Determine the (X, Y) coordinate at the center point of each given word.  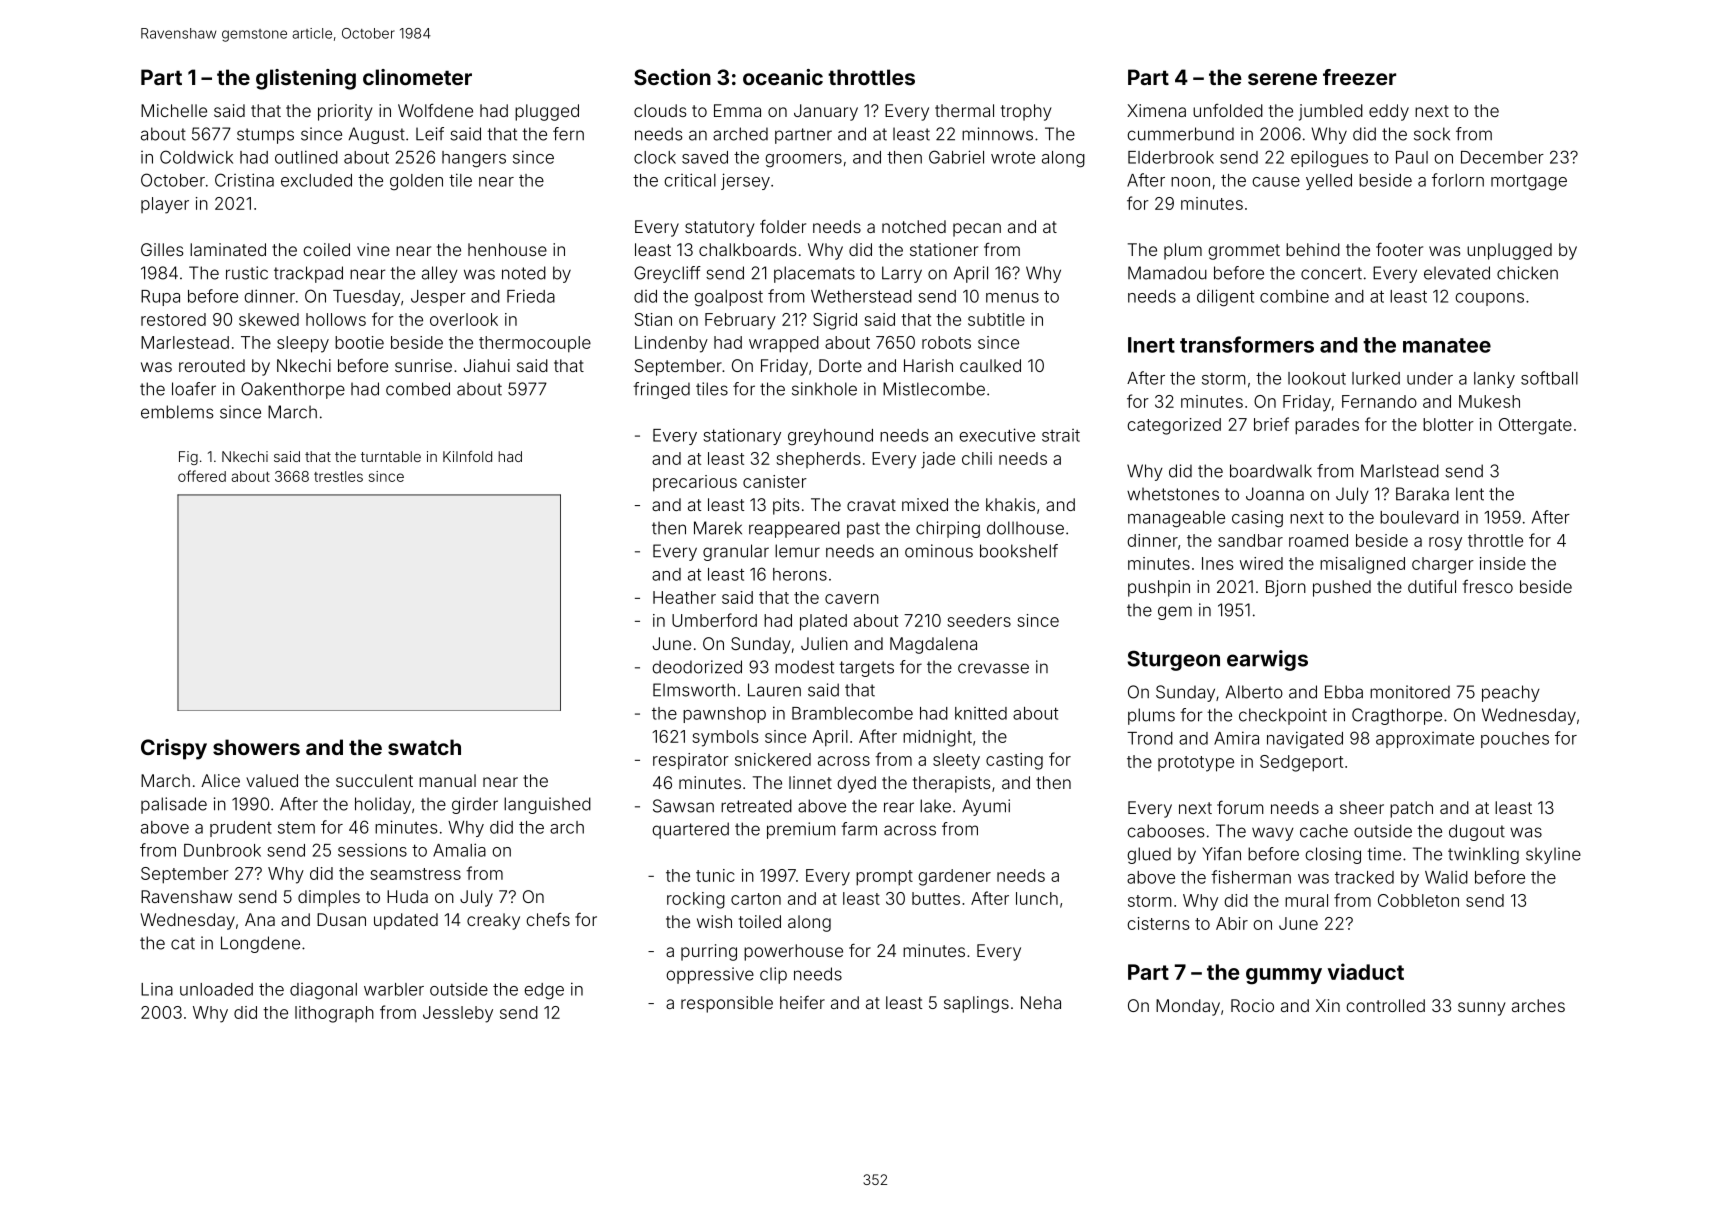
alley (440, 274)
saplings (976, 1004)
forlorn (1458, 180)
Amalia (459, 850)
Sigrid (835, 321)
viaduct (1366, 971)
